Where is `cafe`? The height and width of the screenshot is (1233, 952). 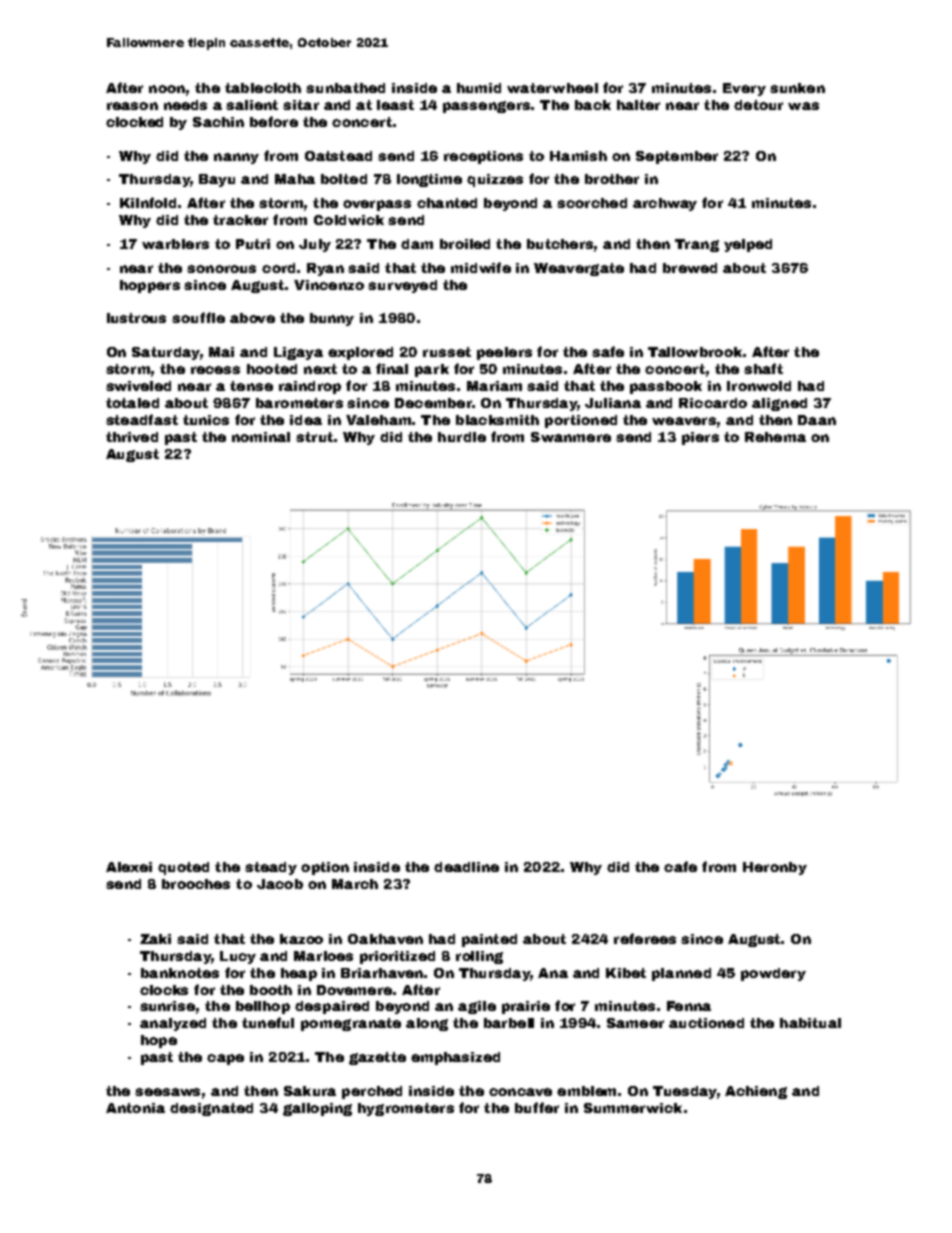
cafe is located at coordinates (680, 866).
